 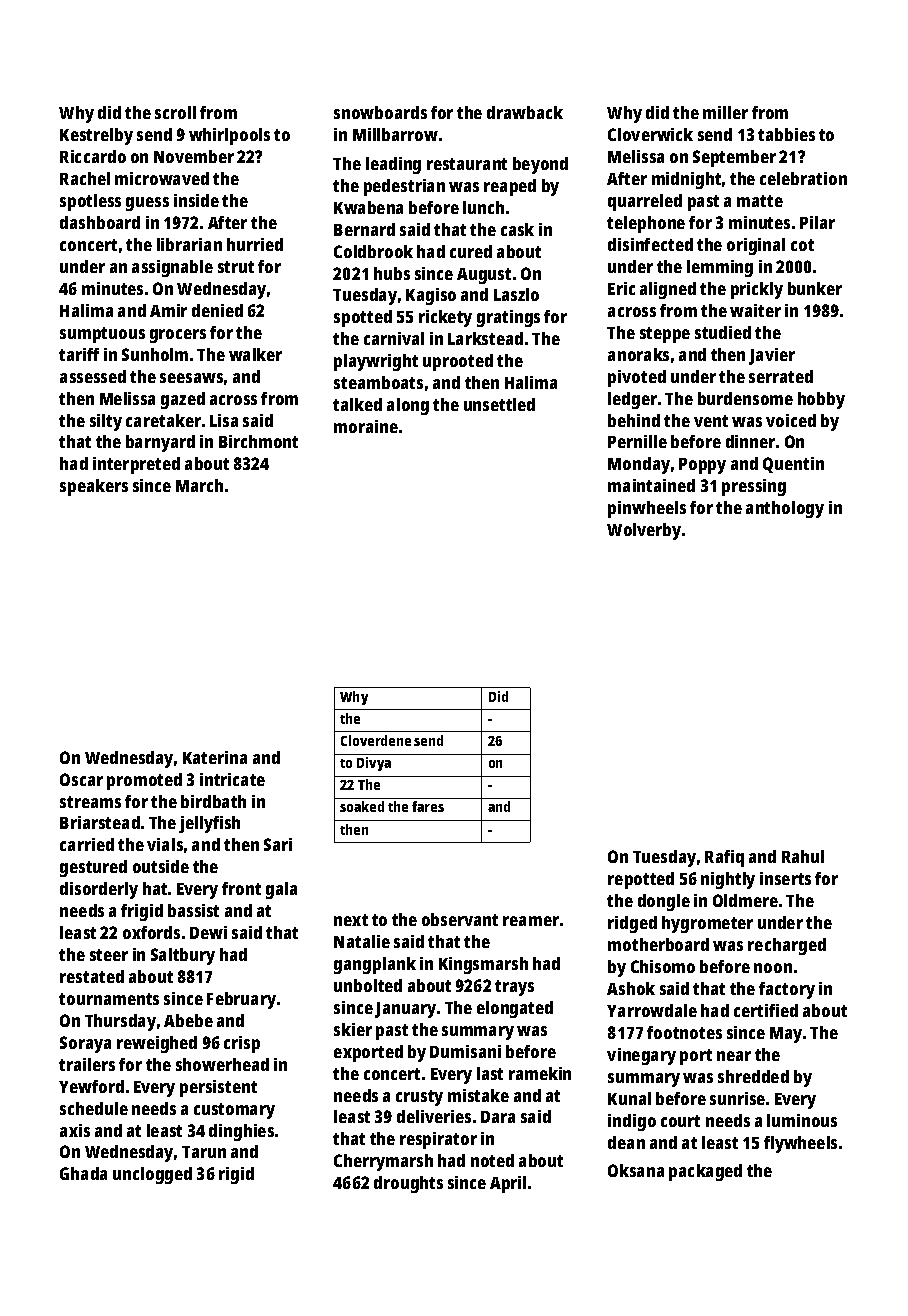 What do you see at coordinates (525, 112) in the screenshot?
I see `drawback` at bounding box center [525, 112].
